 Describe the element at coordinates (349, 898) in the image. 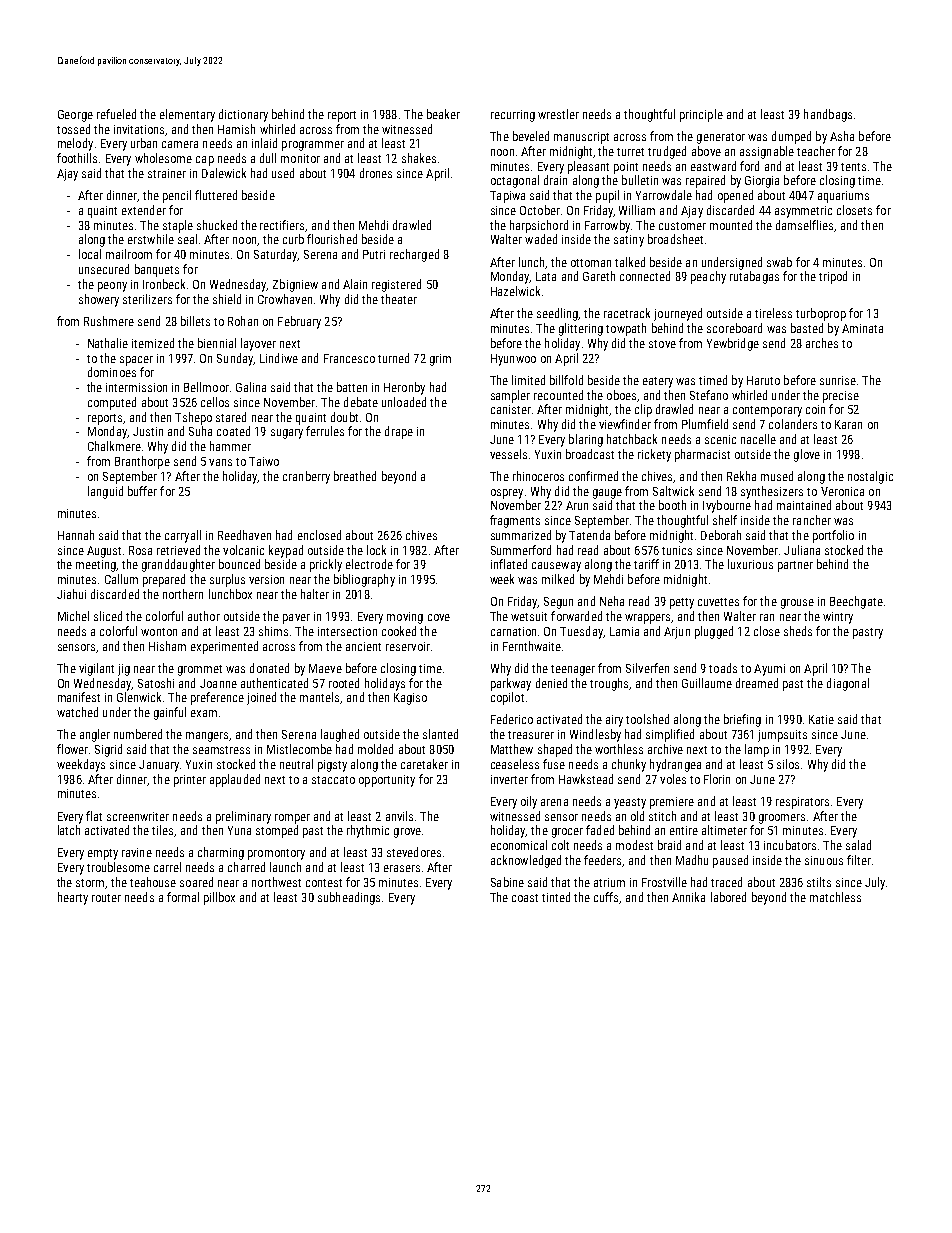

I see `subheadings` at that location.
